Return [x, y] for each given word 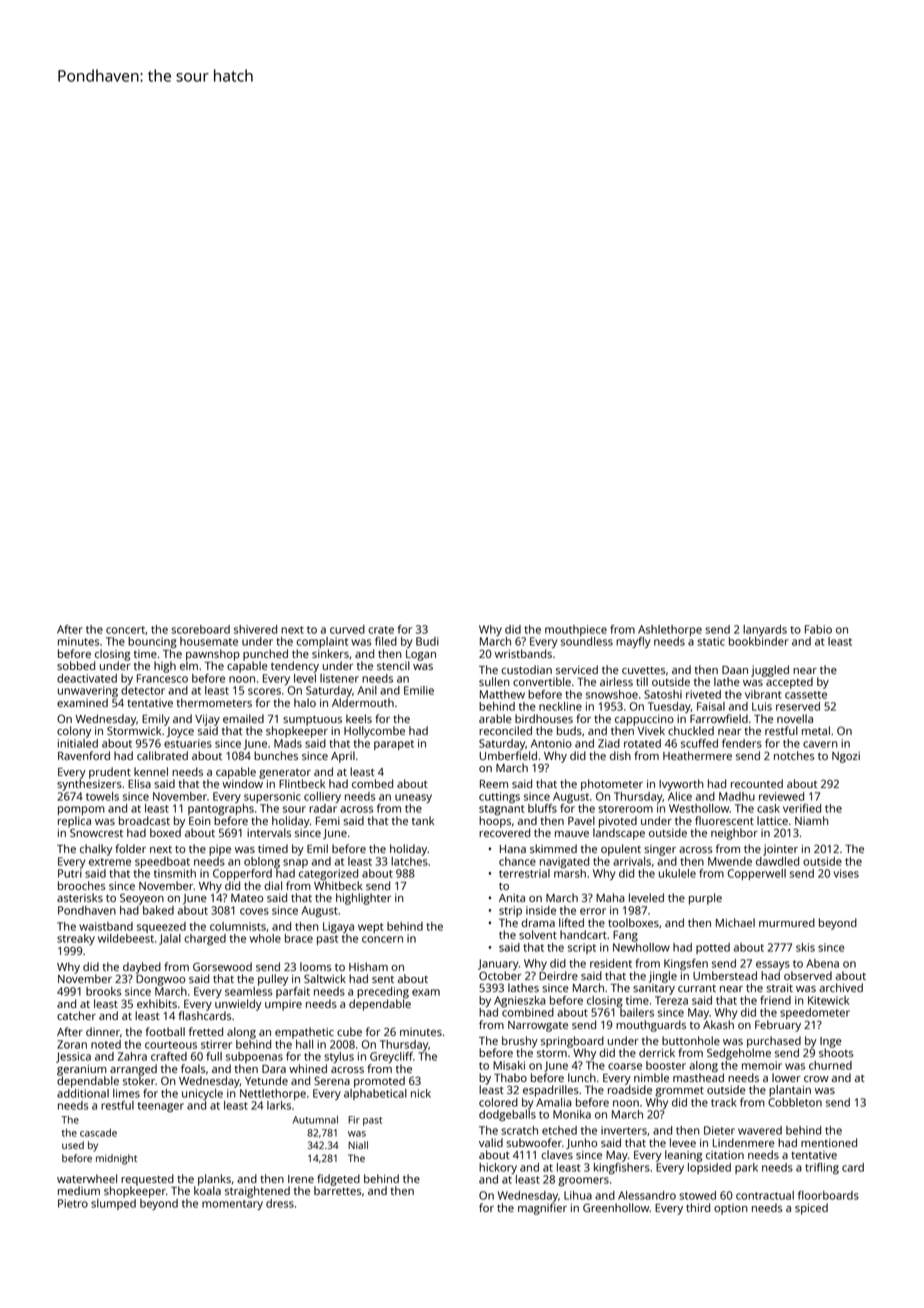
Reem [494, 784]
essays [773, 965]
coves [254, 911]
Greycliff [391, 1057]
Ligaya [338, 928]
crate [381, 630]
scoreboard [201, 629]
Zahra [132, 1056]
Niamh [812, 820]
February [778, 1026]
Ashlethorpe [670, 630]
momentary [232, 1205]
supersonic [272, 797]
